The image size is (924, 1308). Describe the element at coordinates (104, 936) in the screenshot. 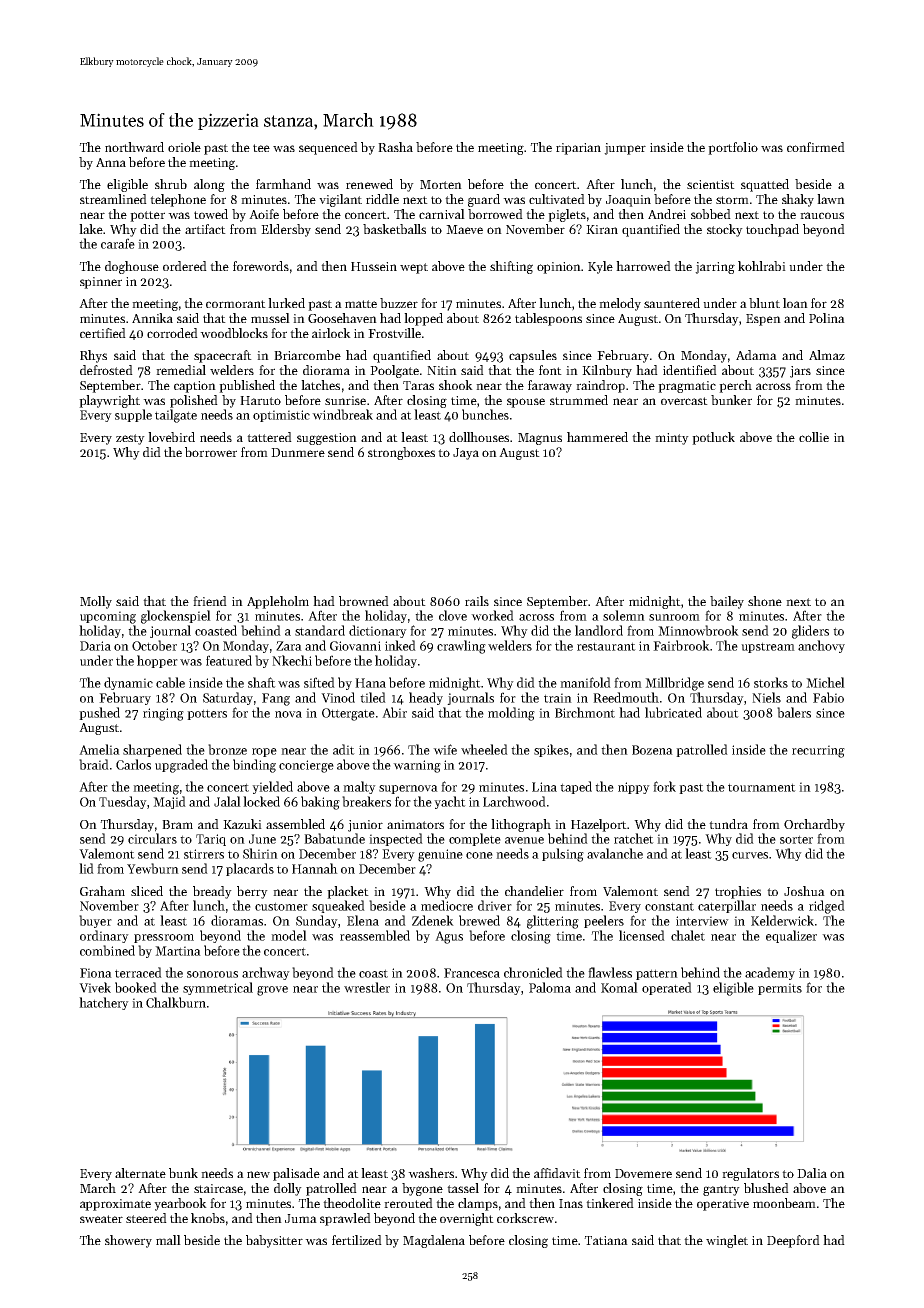

I see `ordinary` at that location.
